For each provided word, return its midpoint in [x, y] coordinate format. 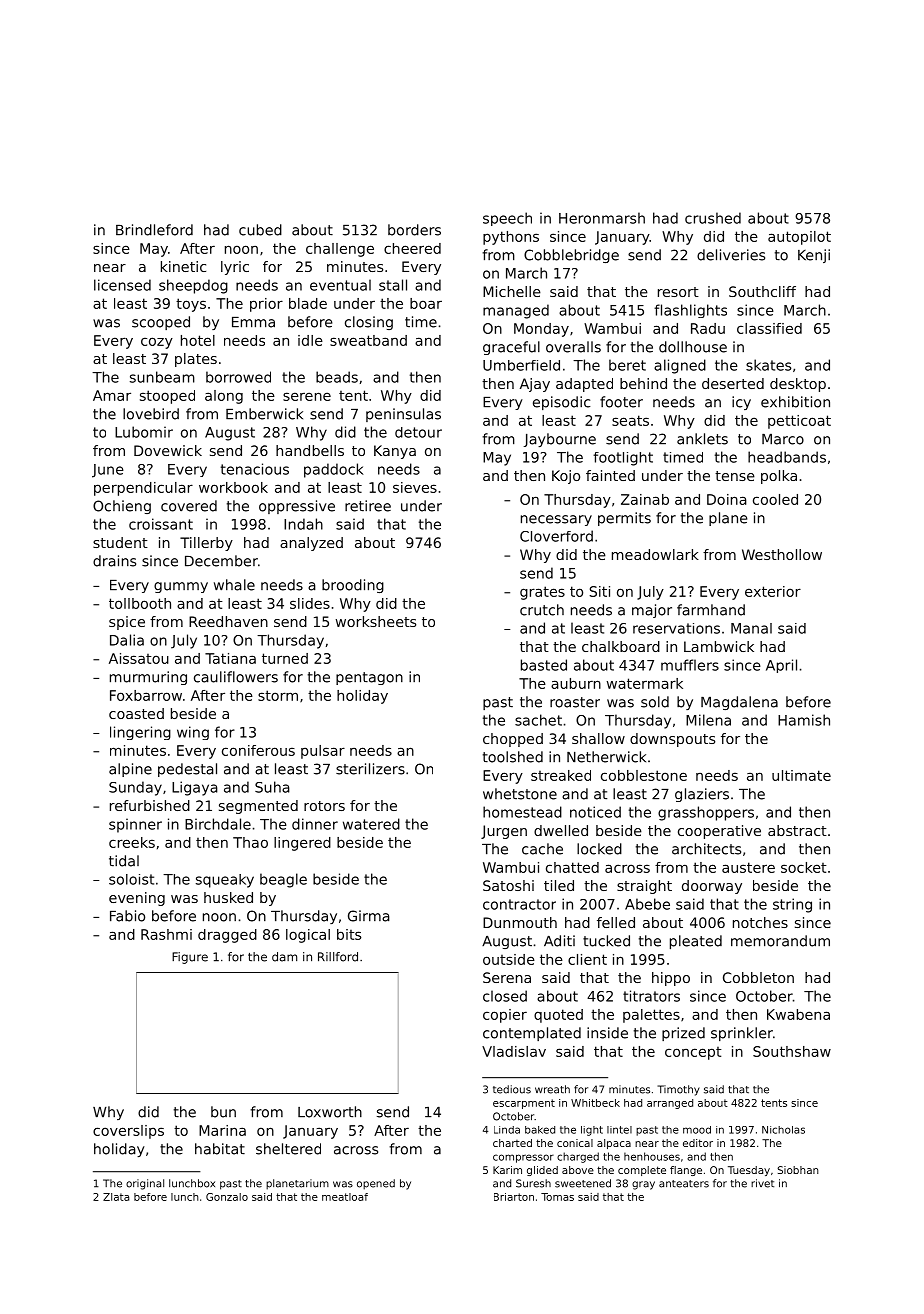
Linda [507, 1130]
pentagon [369, 678]
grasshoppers [706, 813]
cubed [260, 230]
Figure [190, 958]
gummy [181, 587]
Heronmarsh [602, 218]
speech [507, 219]
